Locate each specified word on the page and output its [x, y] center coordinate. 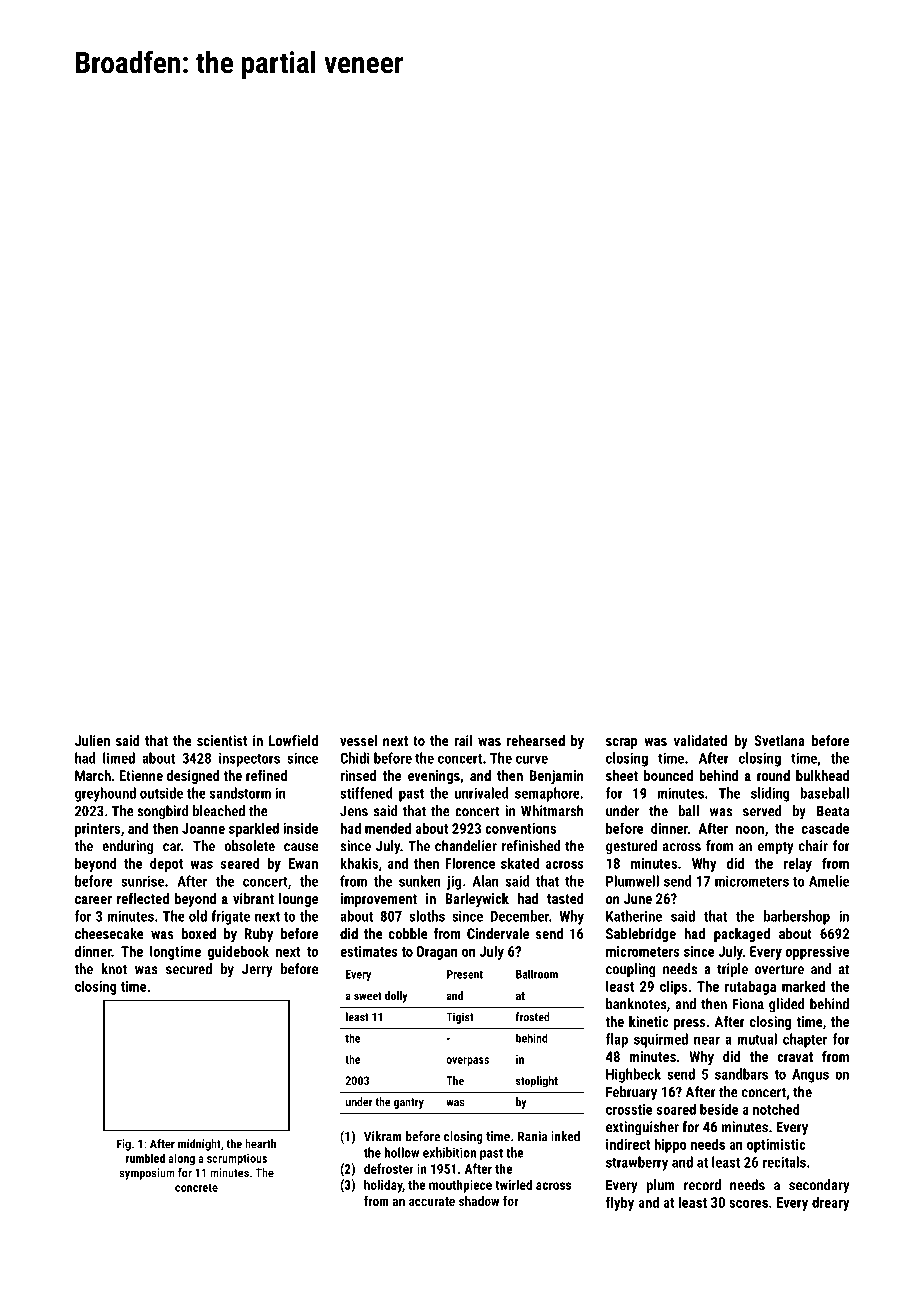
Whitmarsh [552, 811]
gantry [409, 1103]
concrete [196, 1187]
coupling [631, 970]
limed [119, 758]
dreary [831, 1203]
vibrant [253, 898]
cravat [795, 1057]
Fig [124, 1145]
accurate [432, 1201]
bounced [668, 775]
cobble [408, 933]
